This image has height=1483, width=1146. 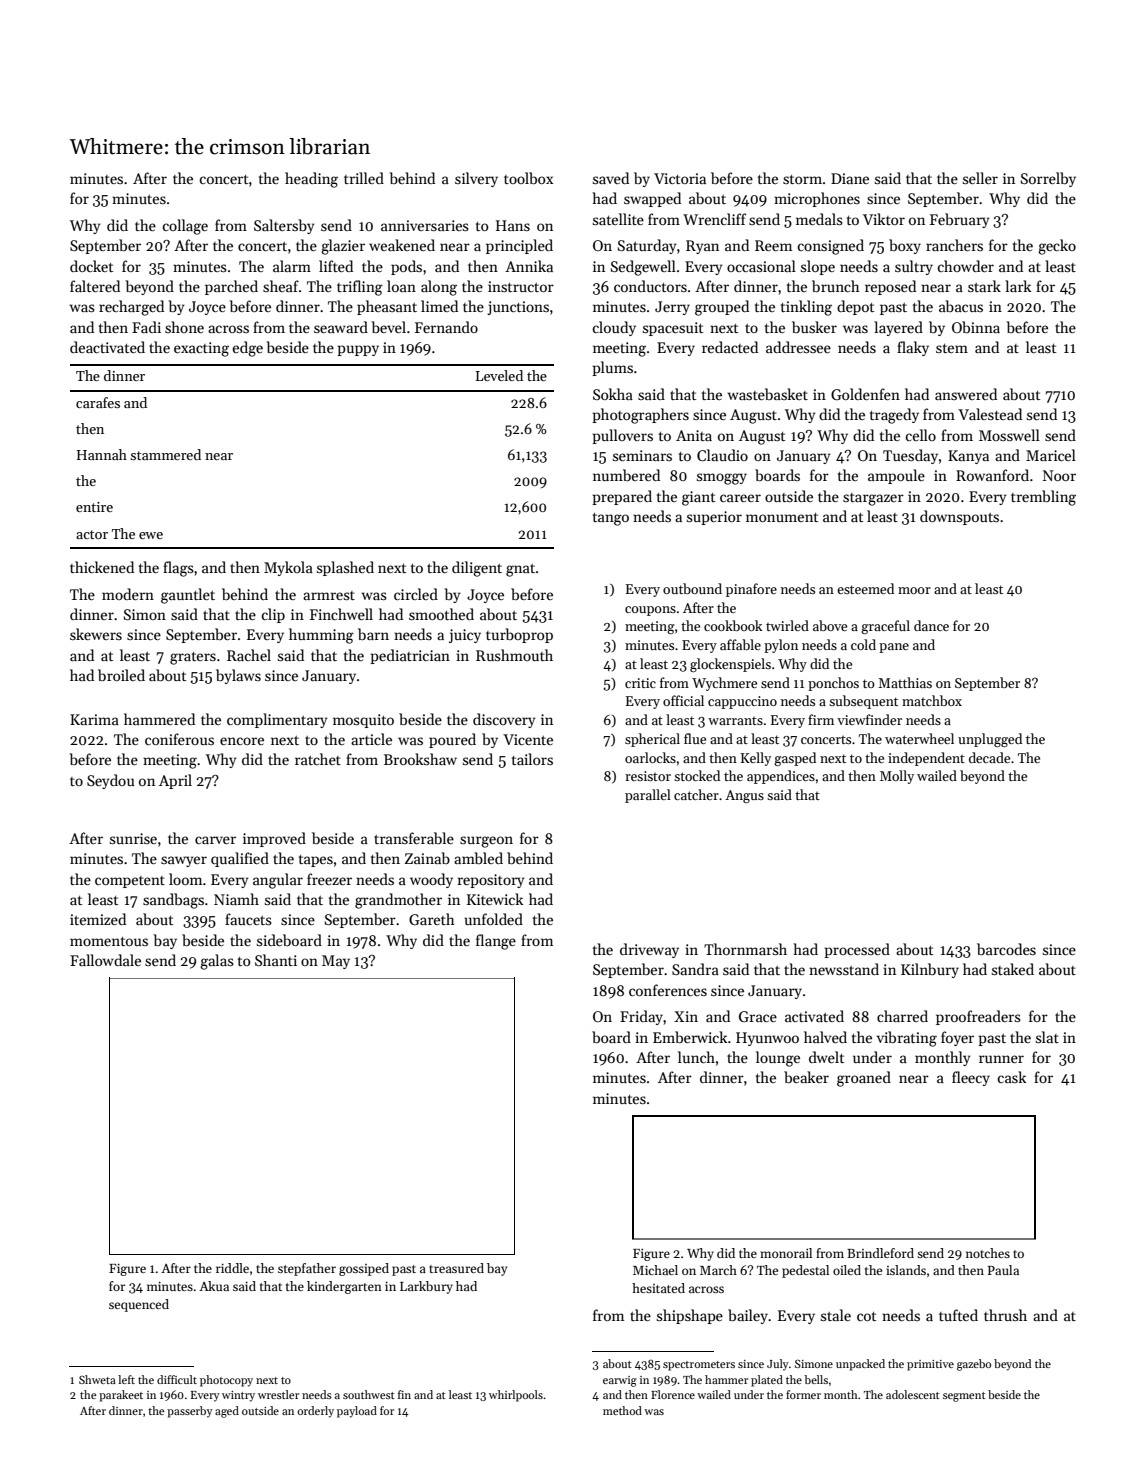 I want to click on passerby, so click(x=190, y=1412).
